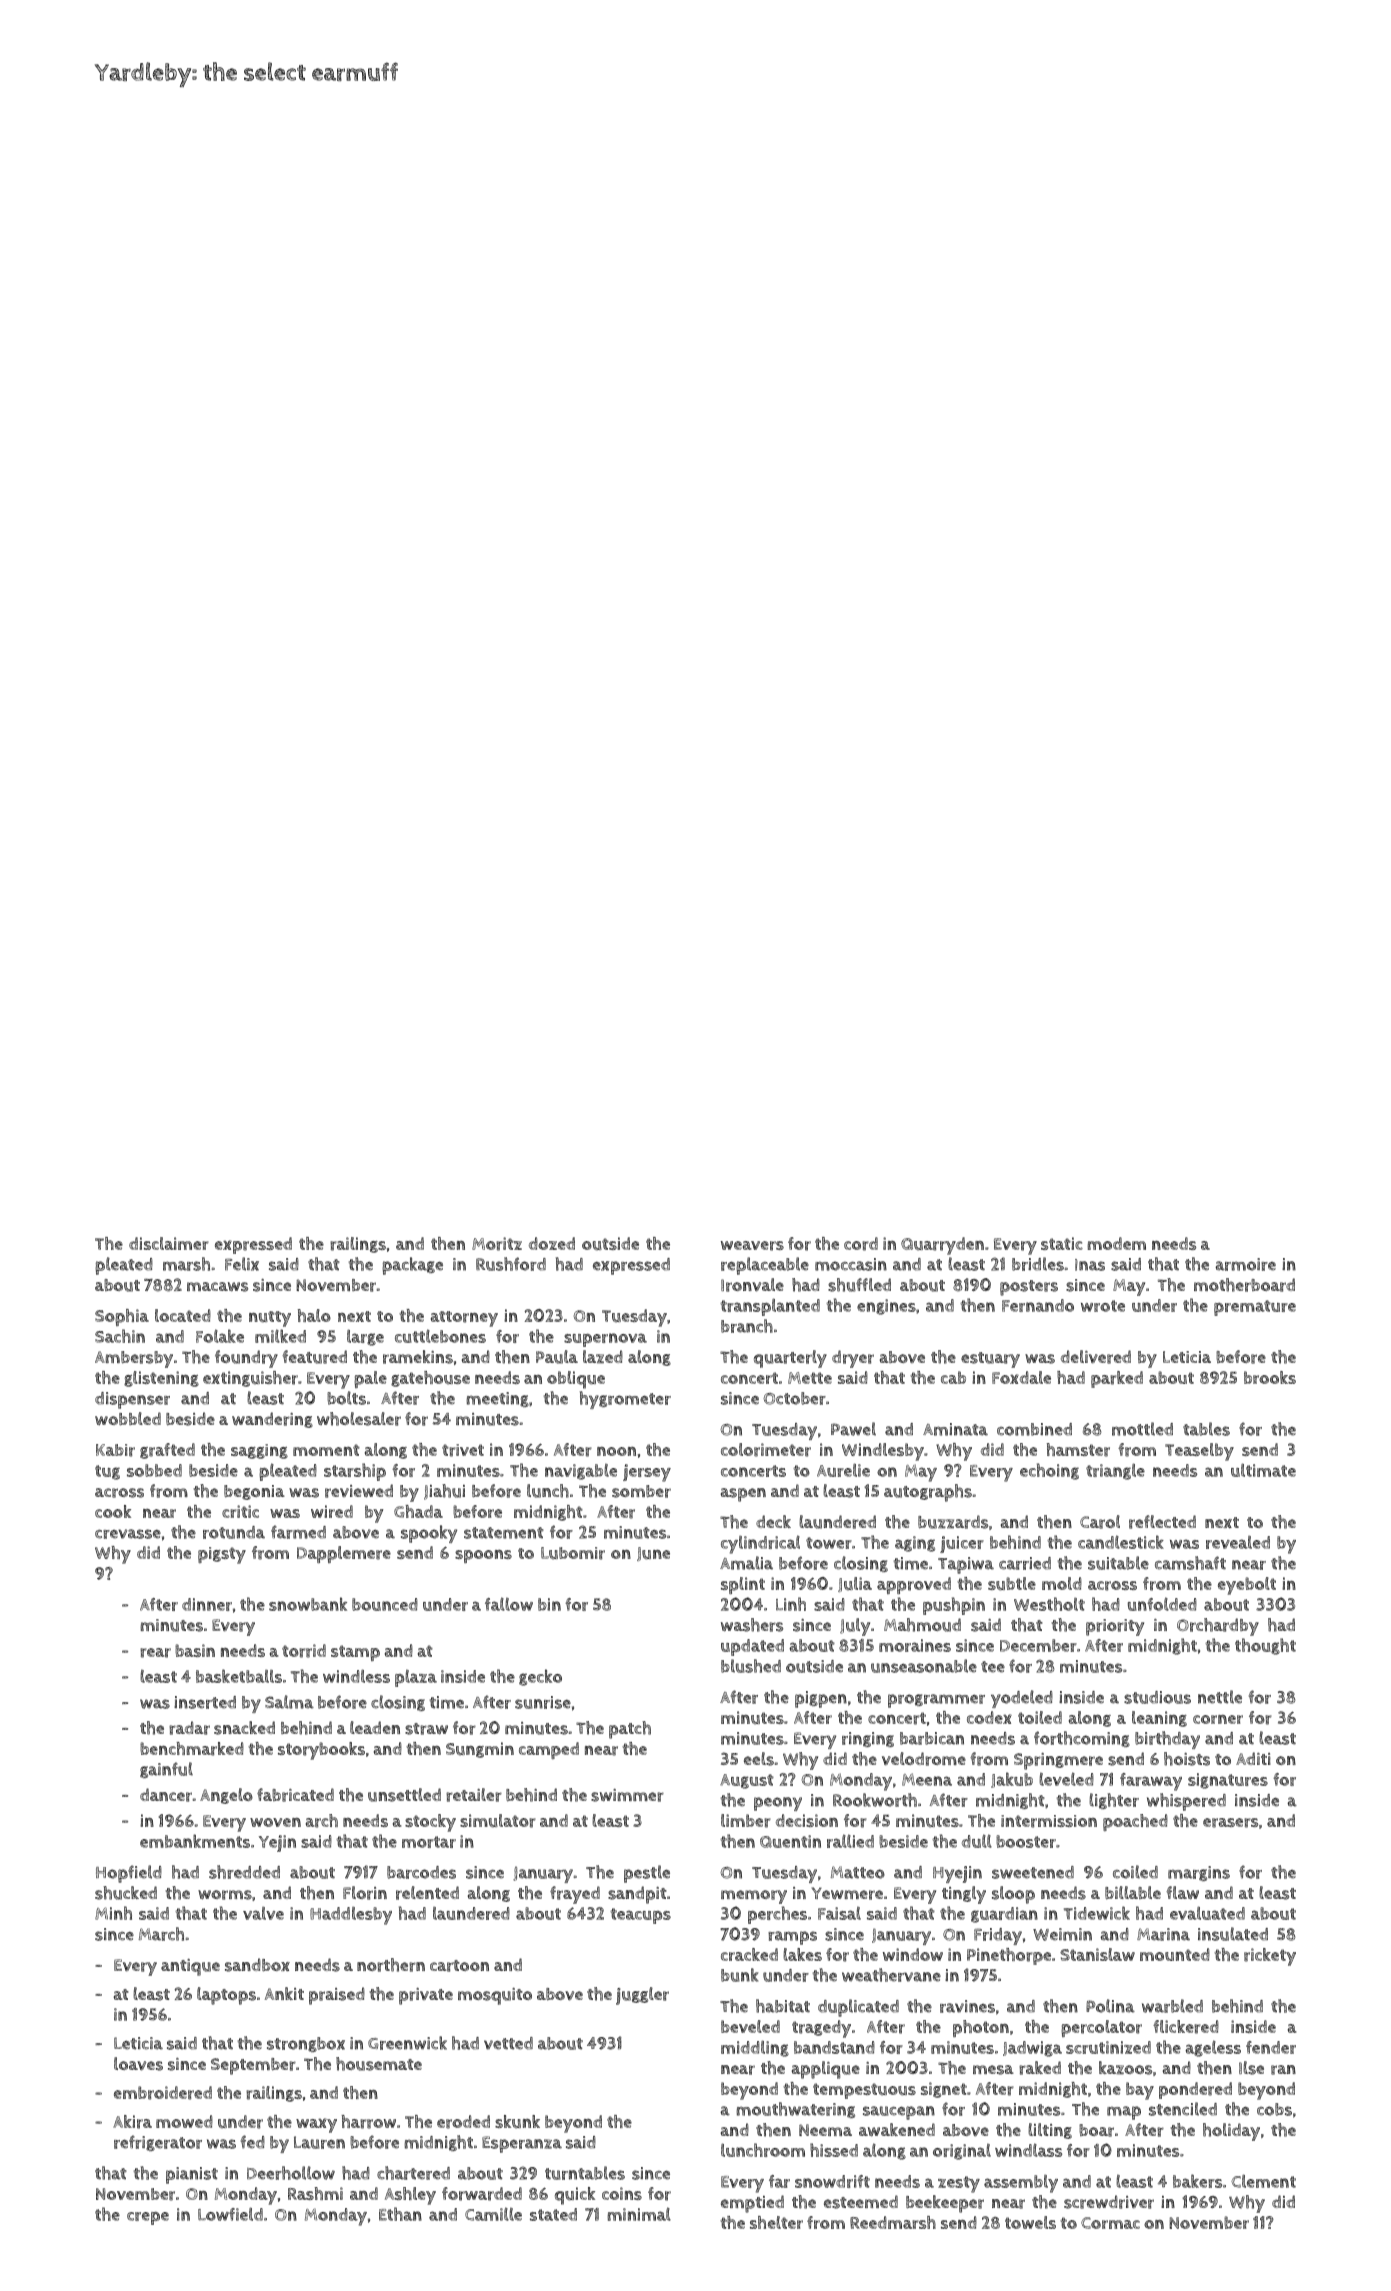  Describe the element at coordinates (875, 1800) in the screenshot. I see `Rookworth` at that location.
